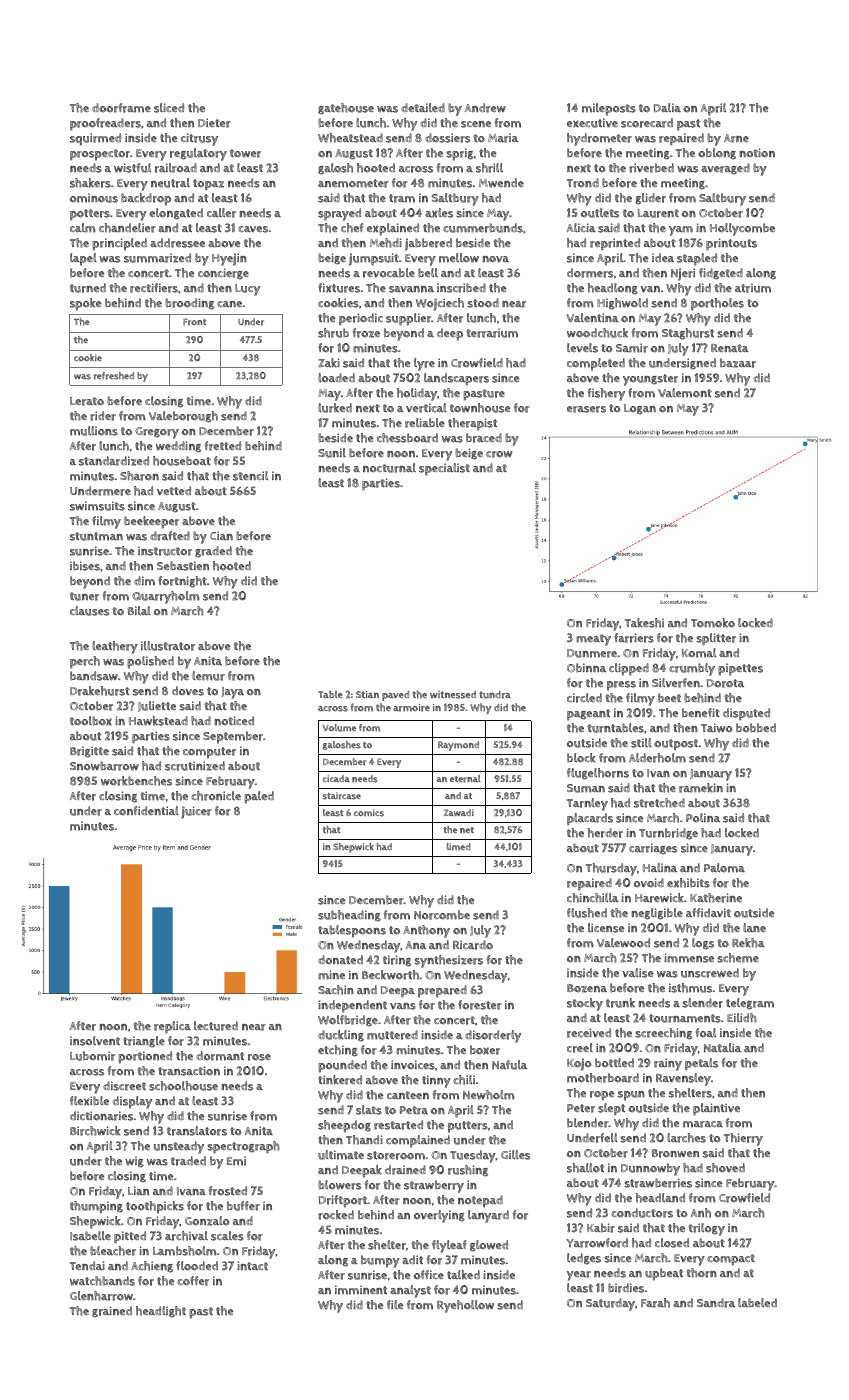 The image size is (849, 1400). What do you see at coordinates (413, 1065) in the document?
I see `invoices` at bounding box center [413, 1065].
